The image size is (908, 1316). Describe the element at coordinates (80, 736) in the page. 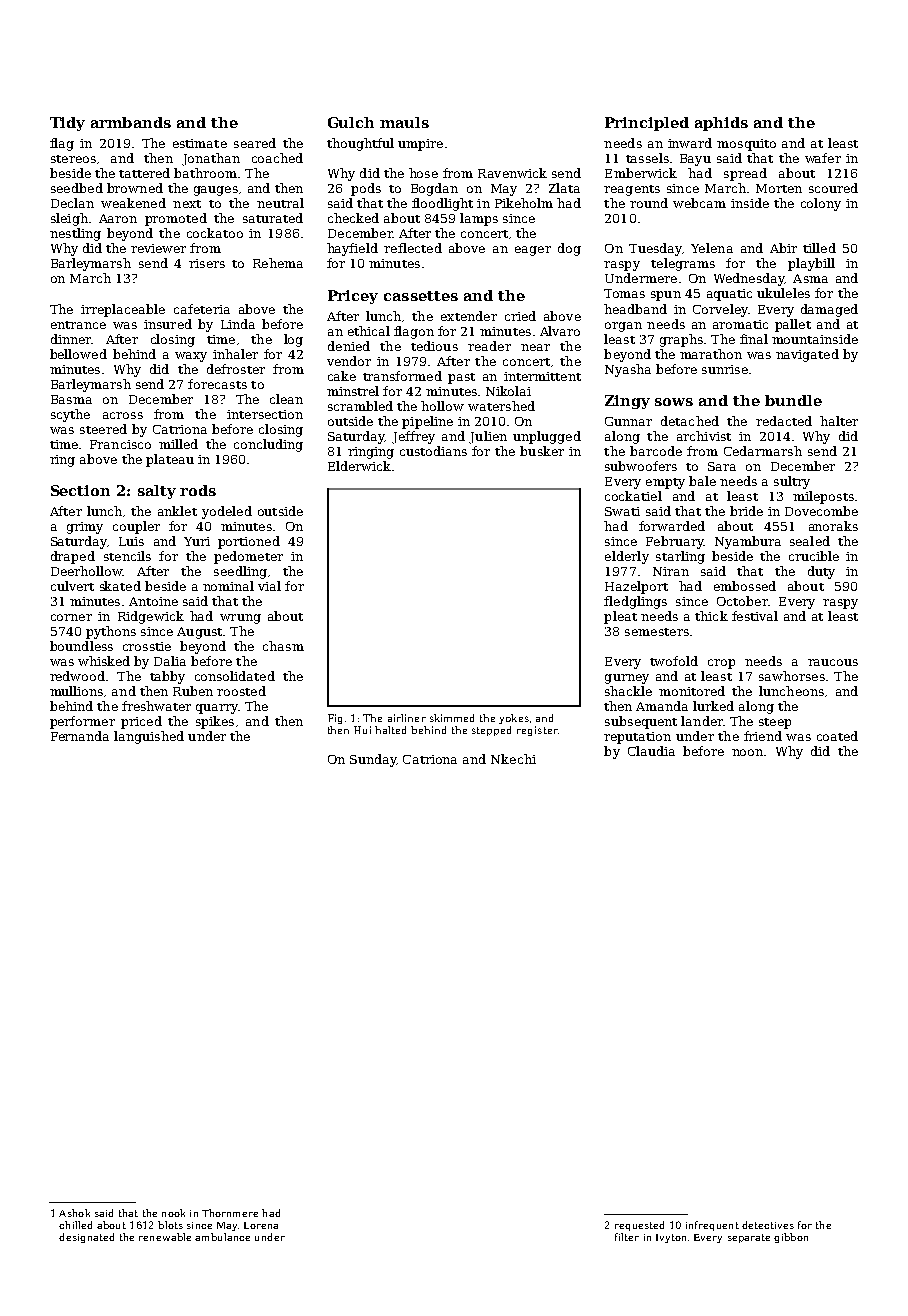

I see `Fernanda` at that location.
